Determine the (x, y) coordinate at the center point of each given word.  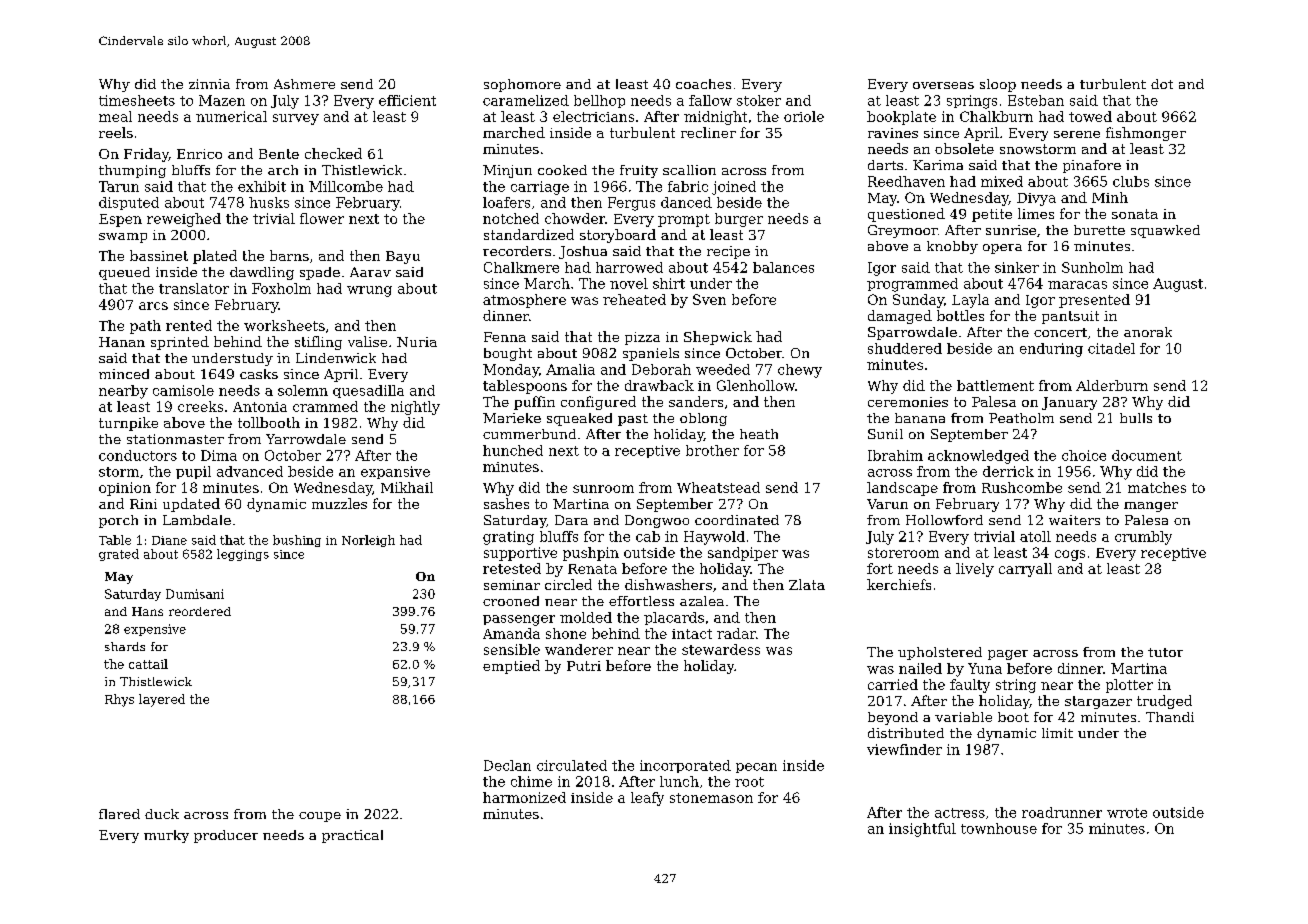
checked (333, 153)
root (749, 782)
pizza (642, 338)
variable (963, 717)
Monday (511, 371)
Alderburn (1112, 385)
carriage (540, 188)
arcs (153, 306)
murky (166, 836)
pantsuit (1070, 317)
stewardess (721, 649)
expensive (155, 630)
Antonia (260, 407)
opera (1002, 249)
